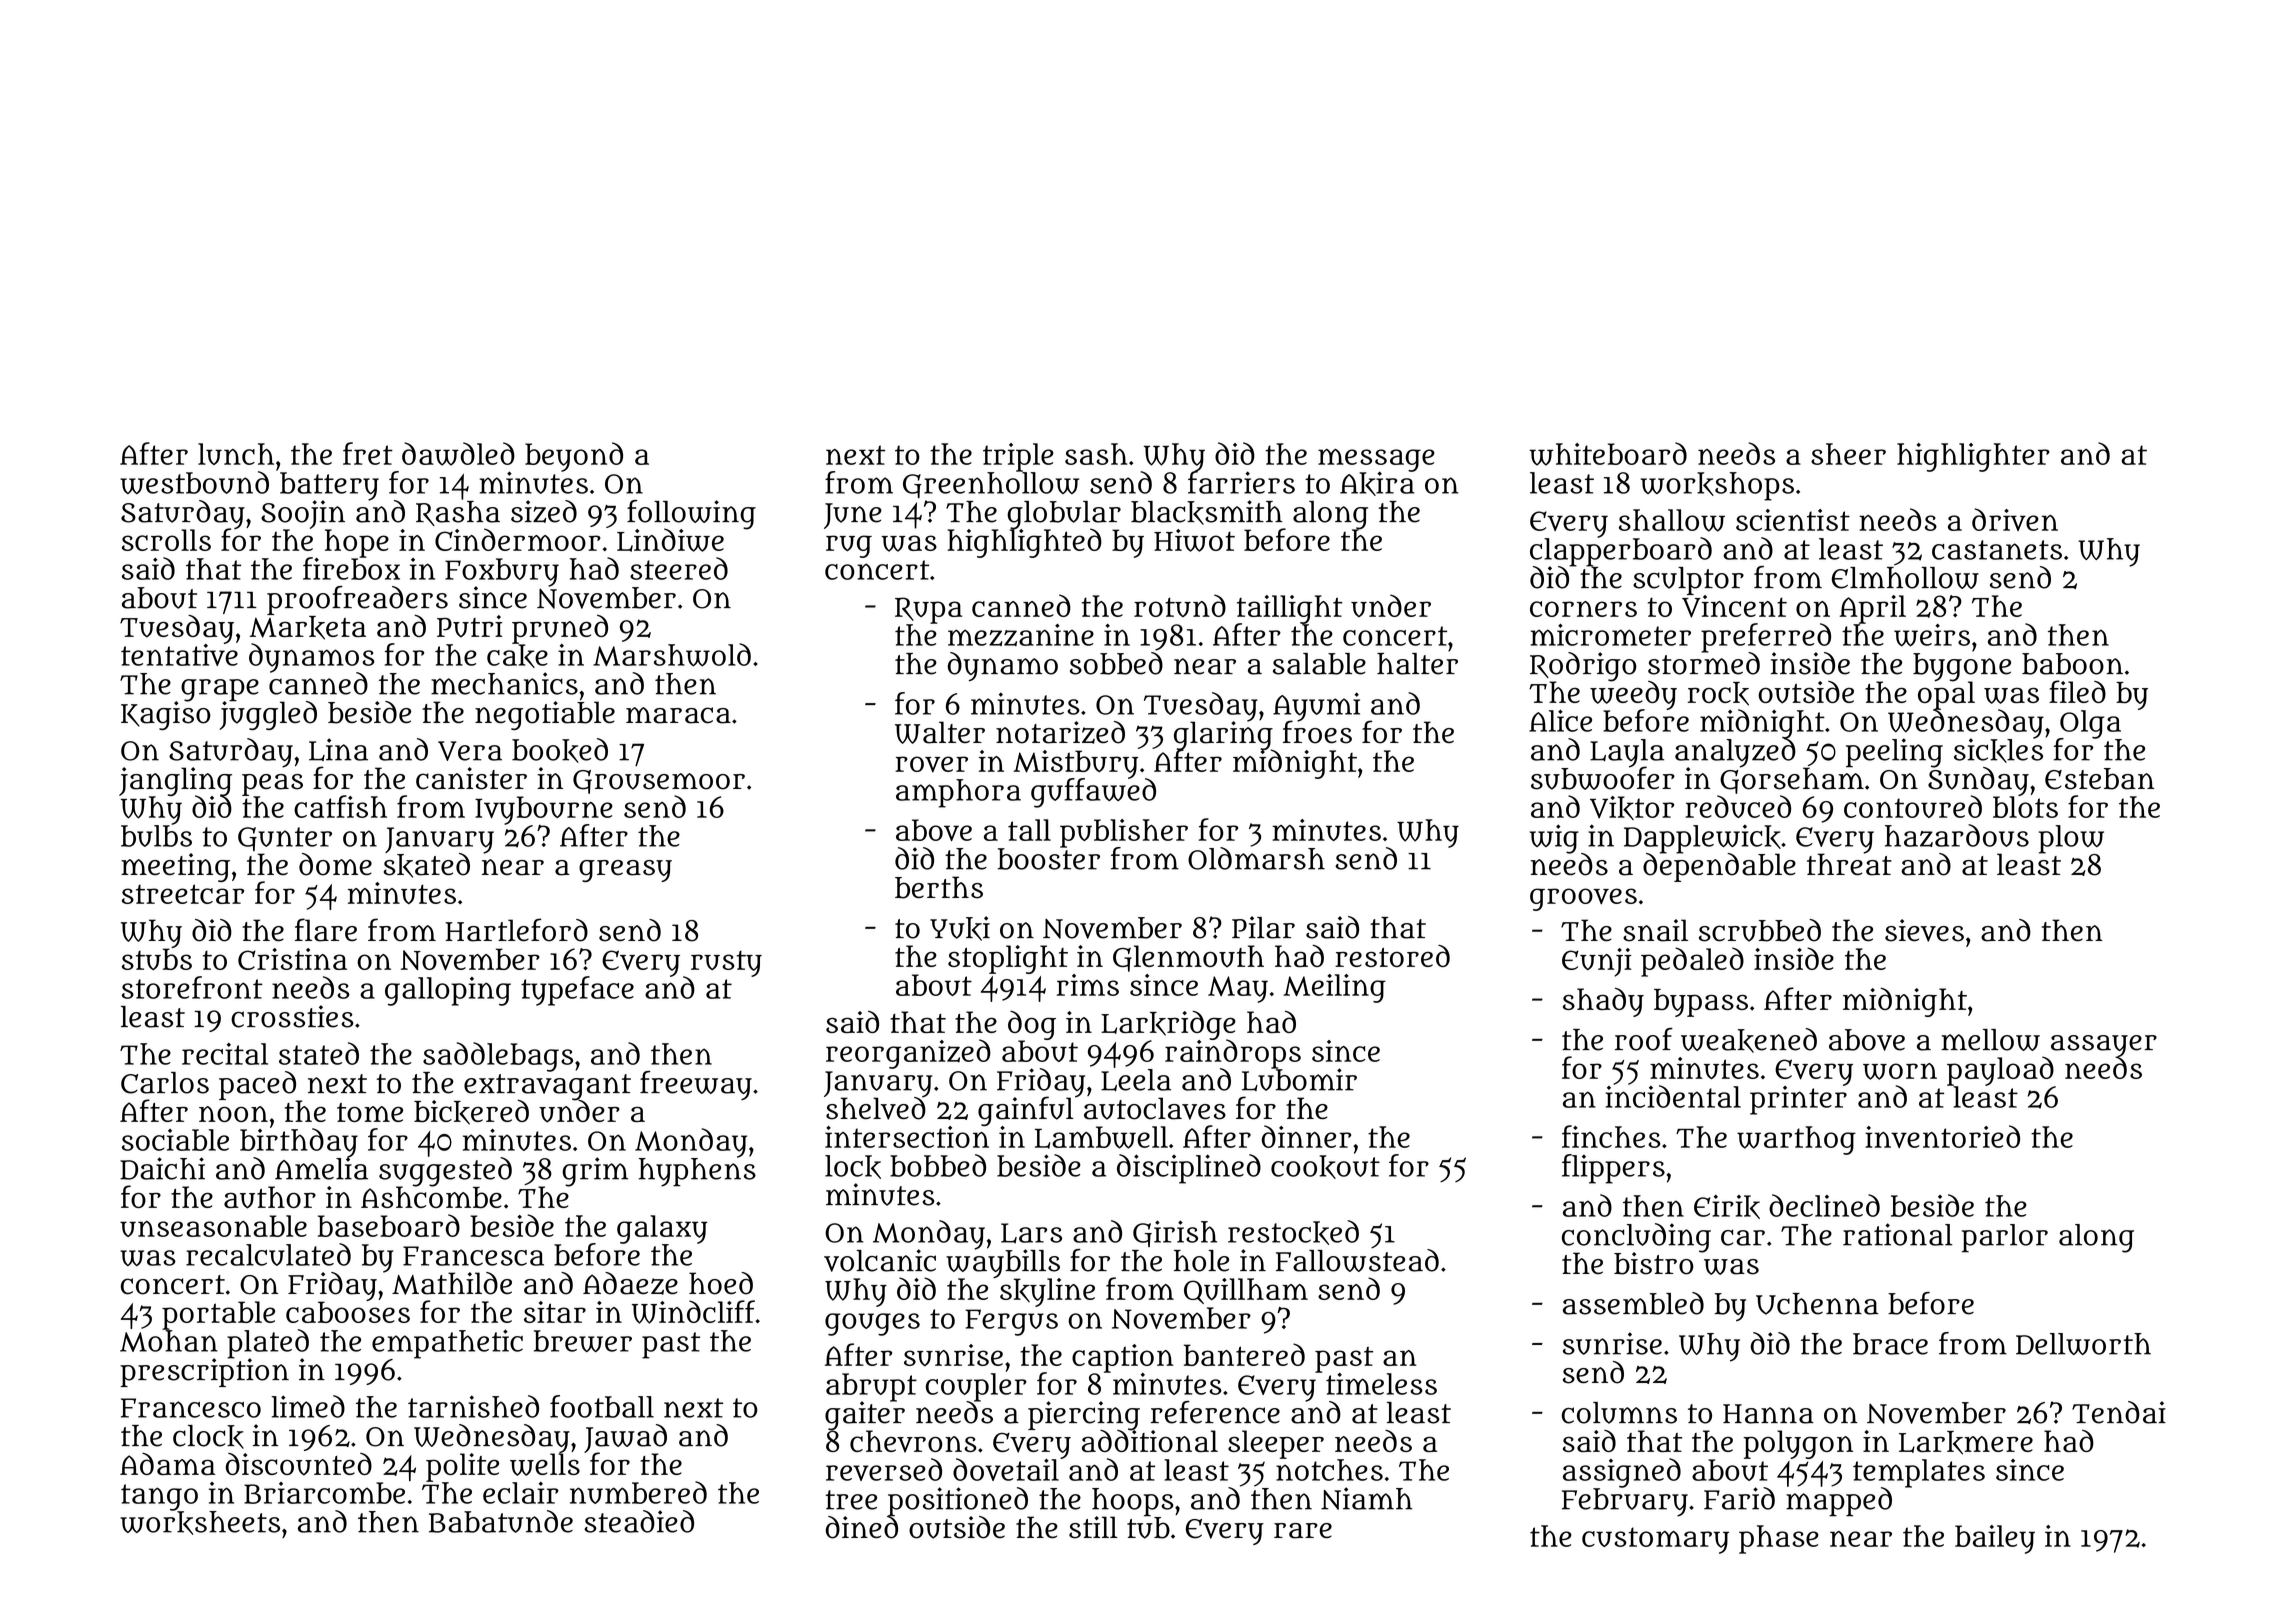 Image resolution: width=2292 pixels, height=1620 pixels. I want to click on driven, so click(2015, 519).
